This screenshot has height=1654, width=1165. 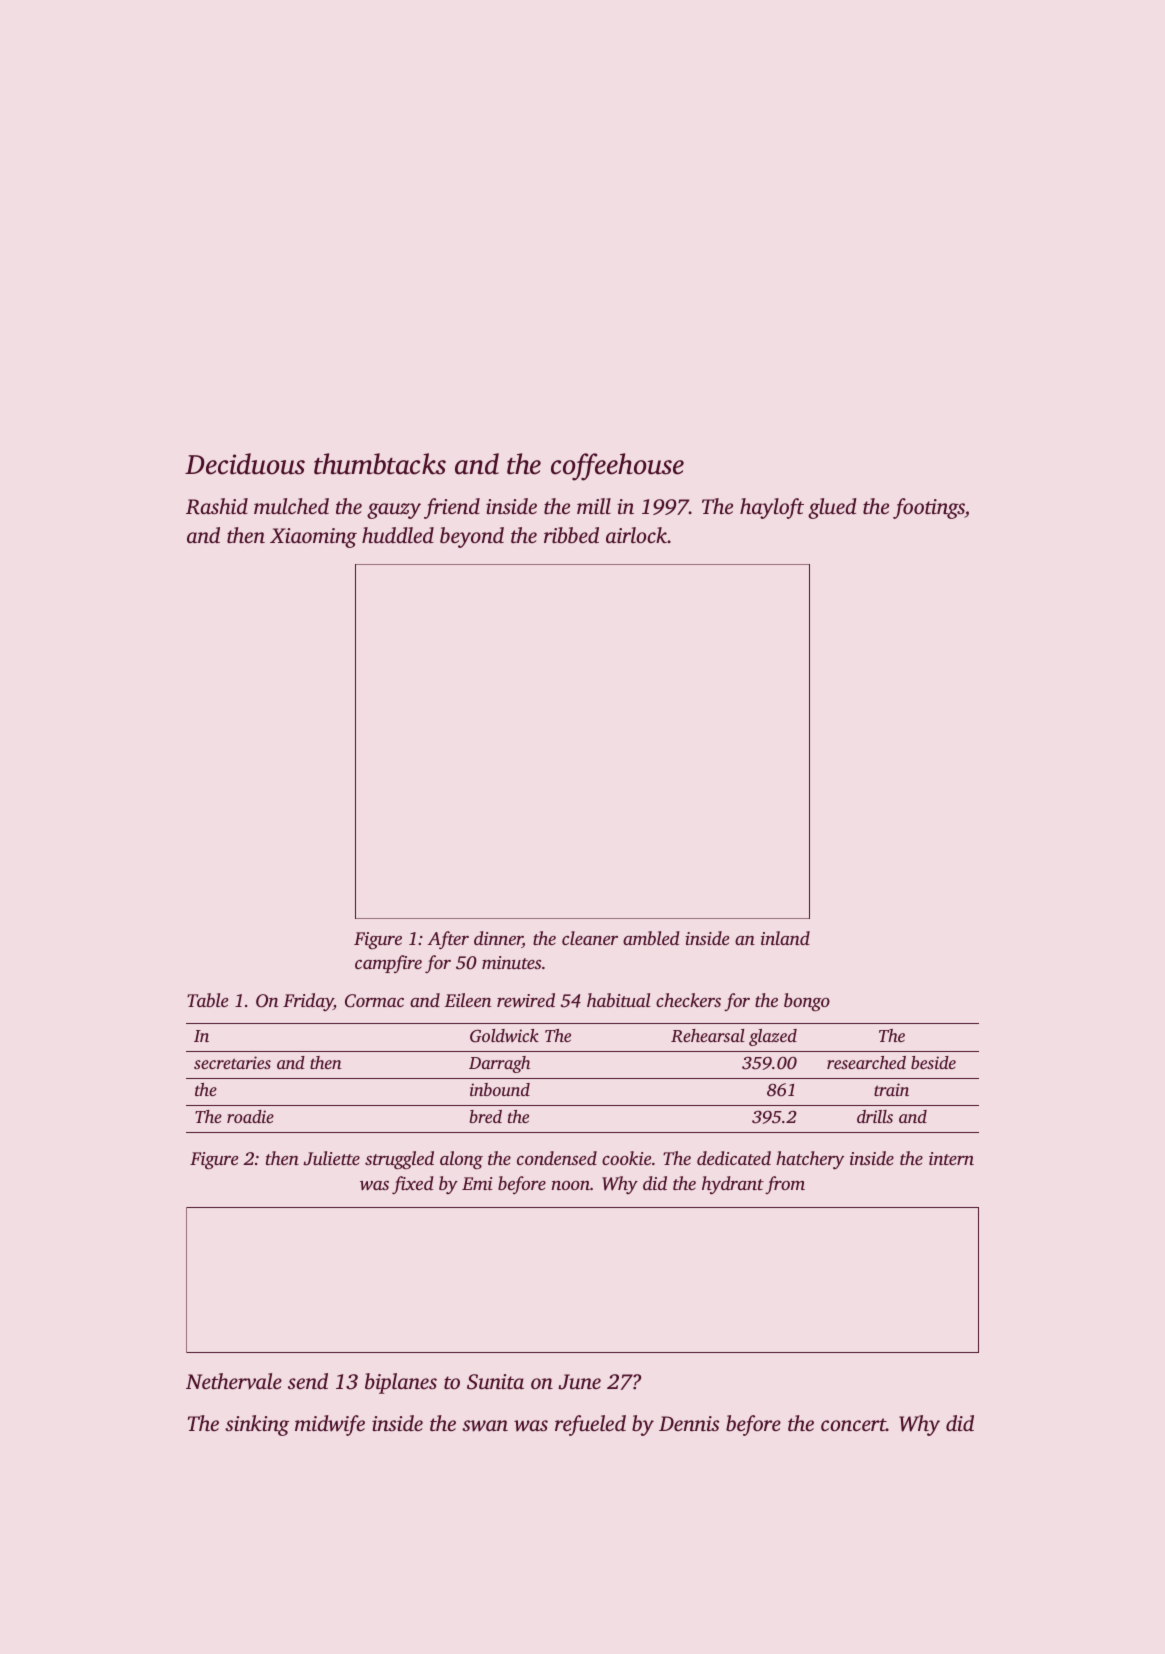 What do you see at coordinates (590, 938) in the screenshot?
I see `cleaner` at bounding box center [590, 938].
